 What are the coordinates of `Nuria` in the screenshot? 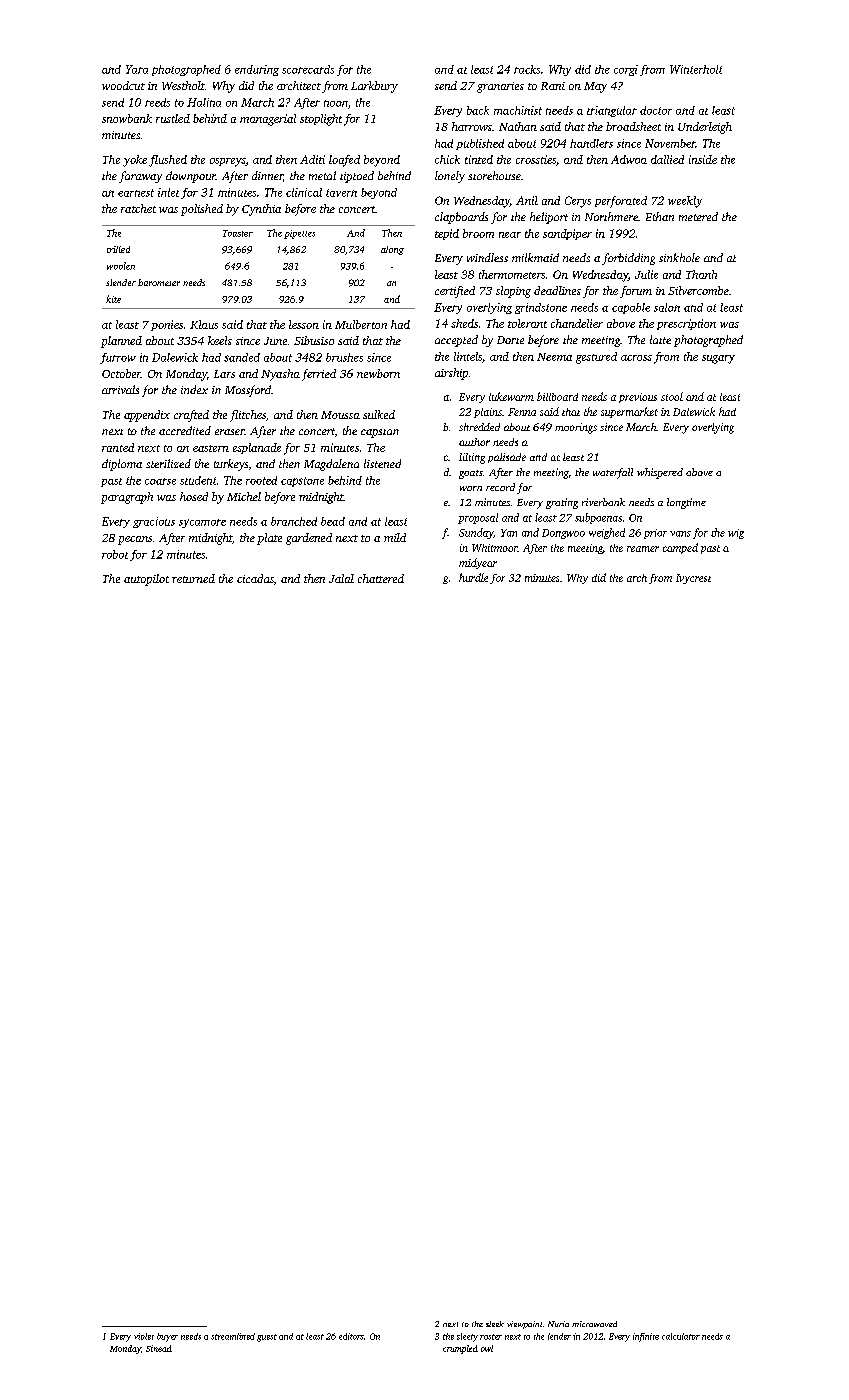 It's located at (558, 1324).
